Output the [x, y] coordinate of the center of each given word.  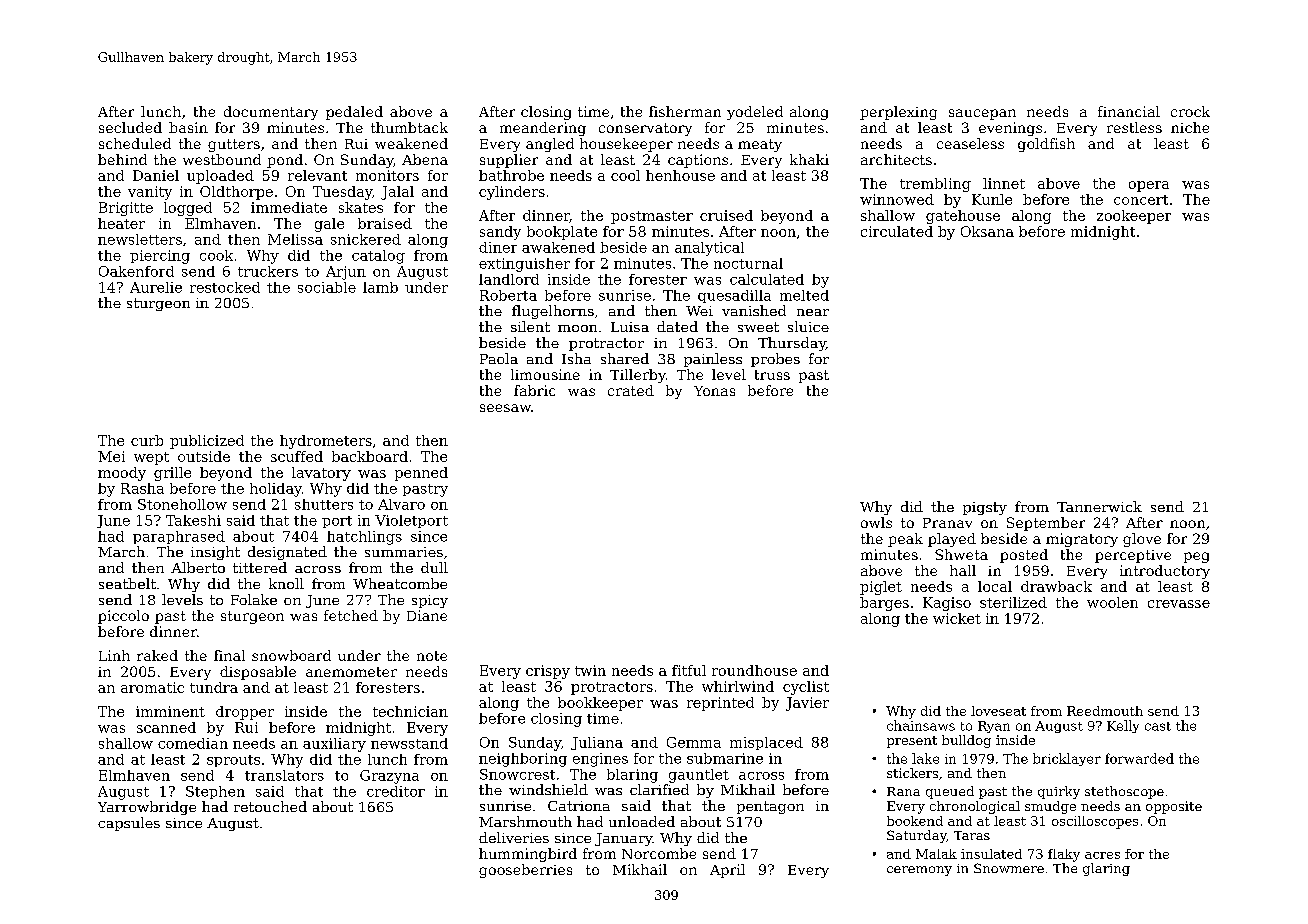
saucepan [982, 114]
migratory [1082, 540]
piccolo [123, 617]
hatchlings [364, 538]
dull [434, 567]
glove [1142, 540]
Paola [499, 358]
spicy [430, 601]
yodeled [755, 113]
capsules [129, 824]
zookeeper [1134, 217]
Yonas [714, 391]
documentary [271, 113]
